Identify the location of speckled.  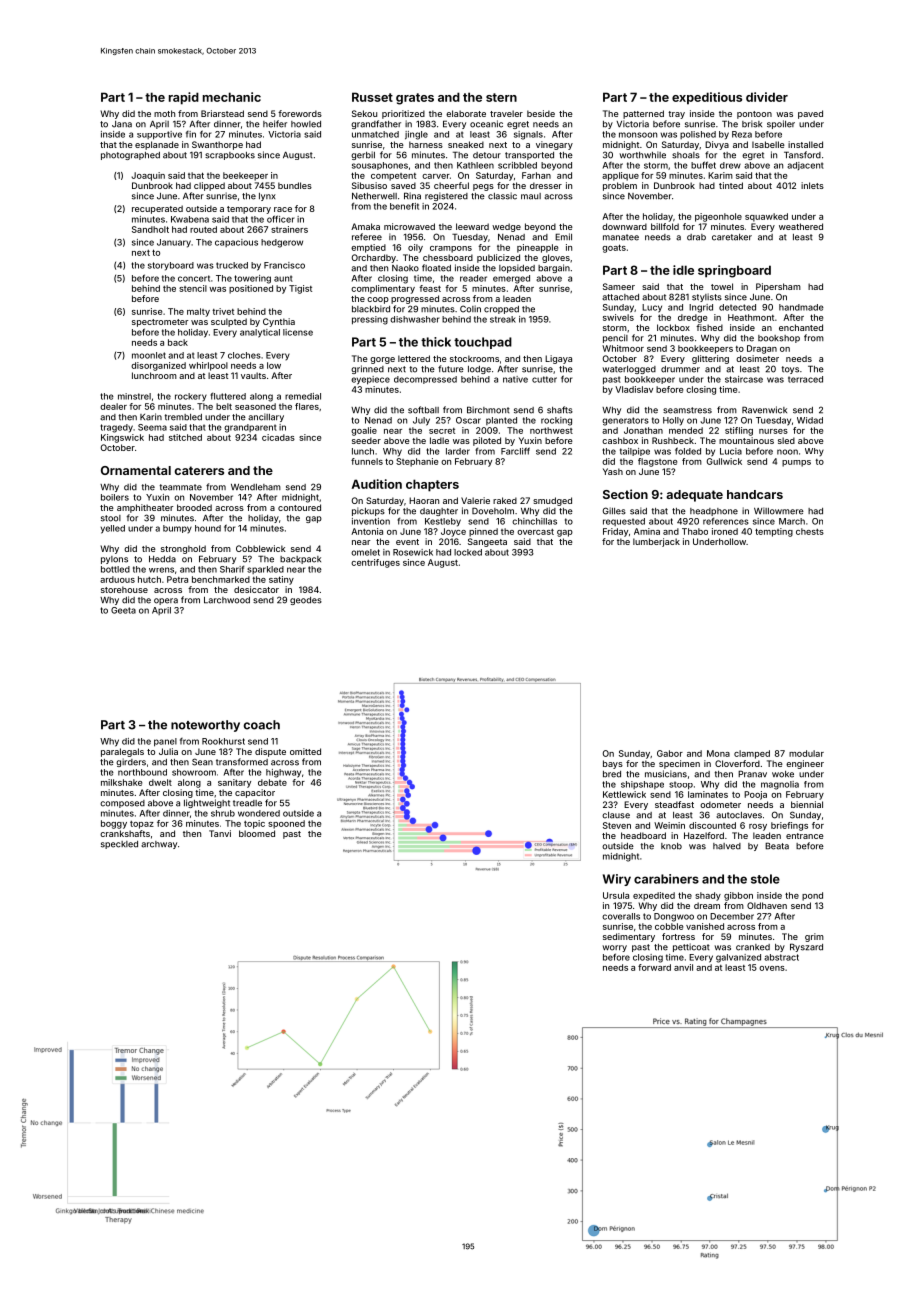
(119, 845).
